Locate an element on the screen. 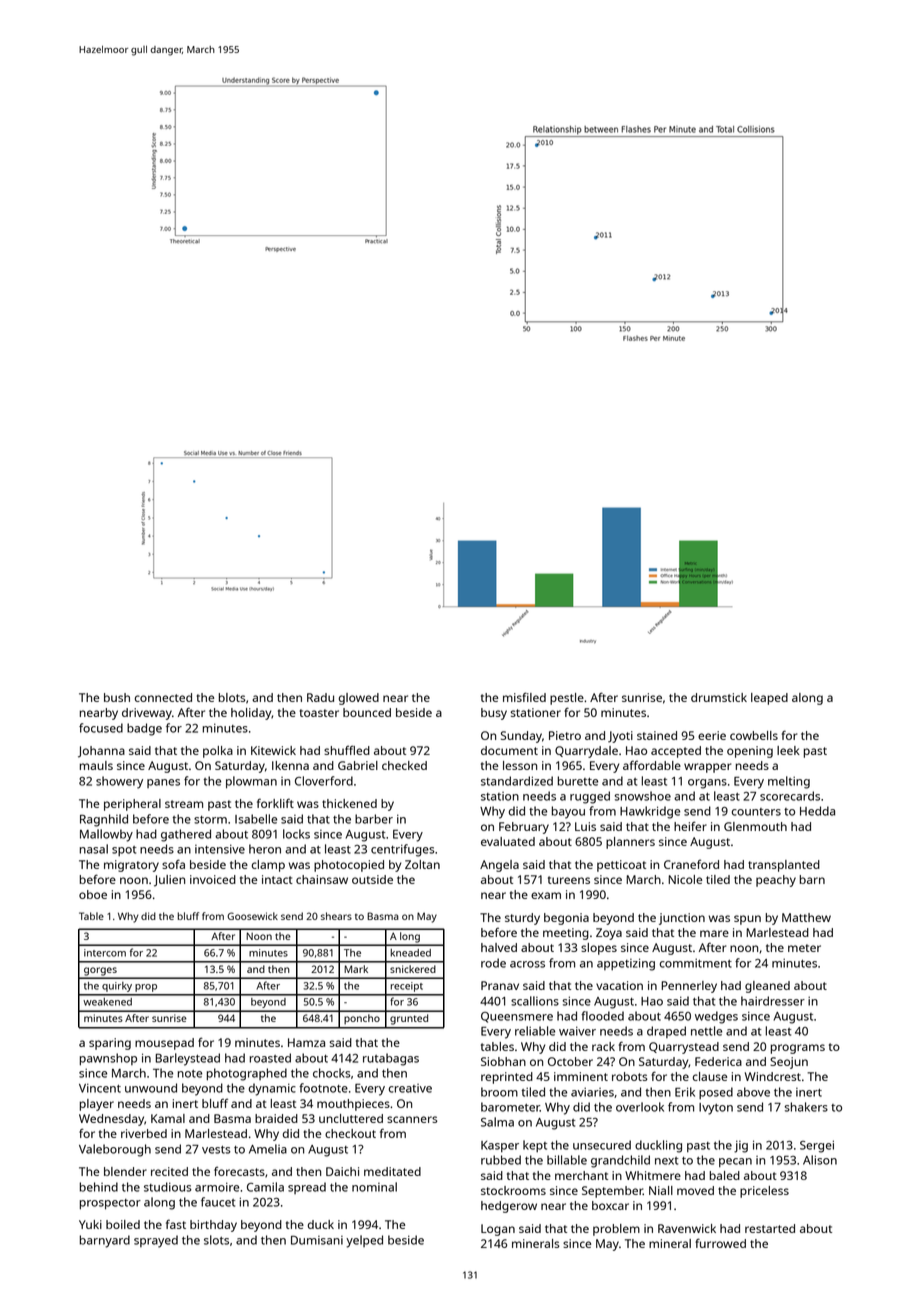  counters is located at coordinates (756, 812).
